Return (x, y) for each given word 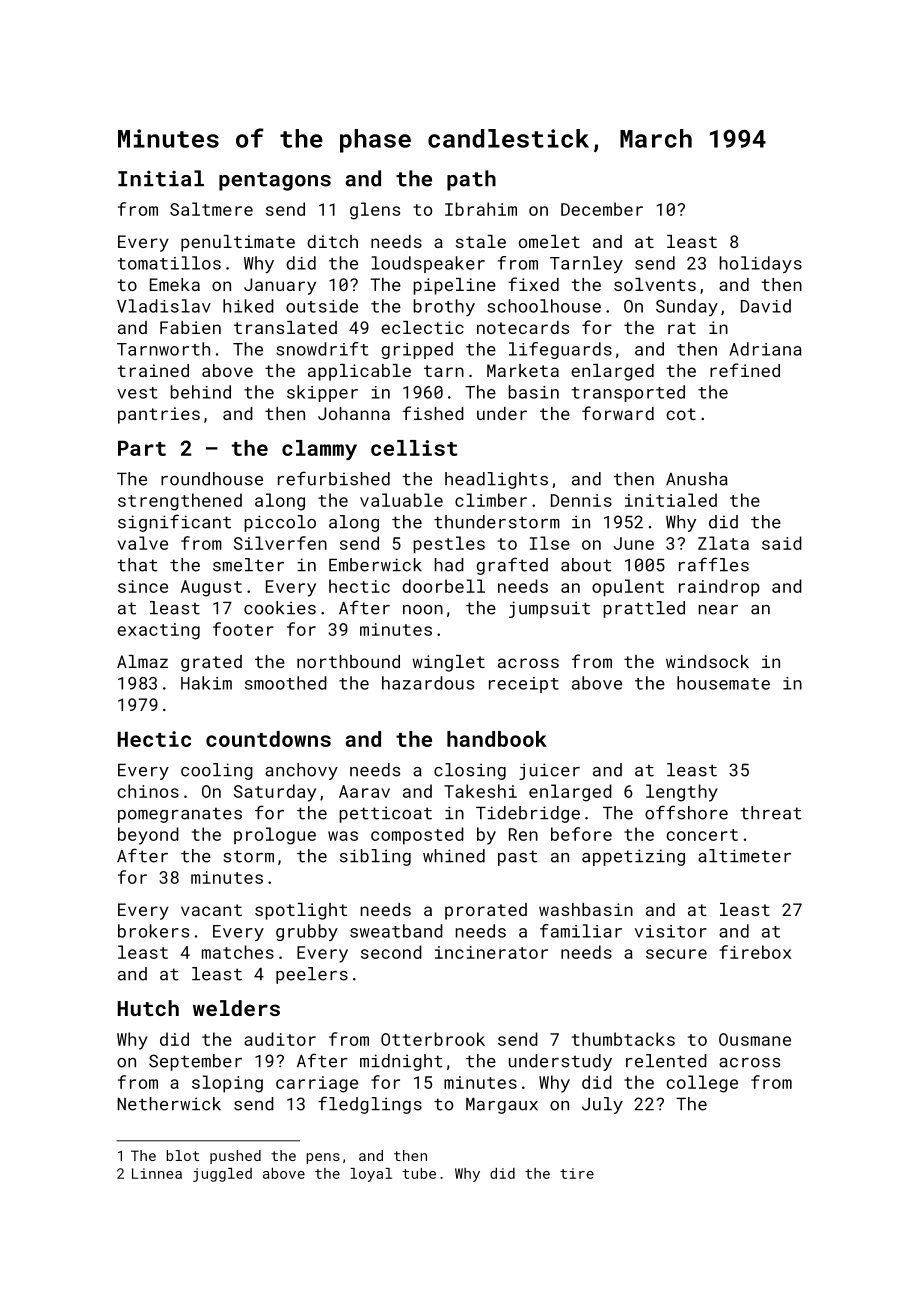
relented (666, 1061)
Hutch (148, 1008)
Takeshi (480, 791)
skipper (322, 393)
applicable (359, 372)
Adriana (766, 349)
